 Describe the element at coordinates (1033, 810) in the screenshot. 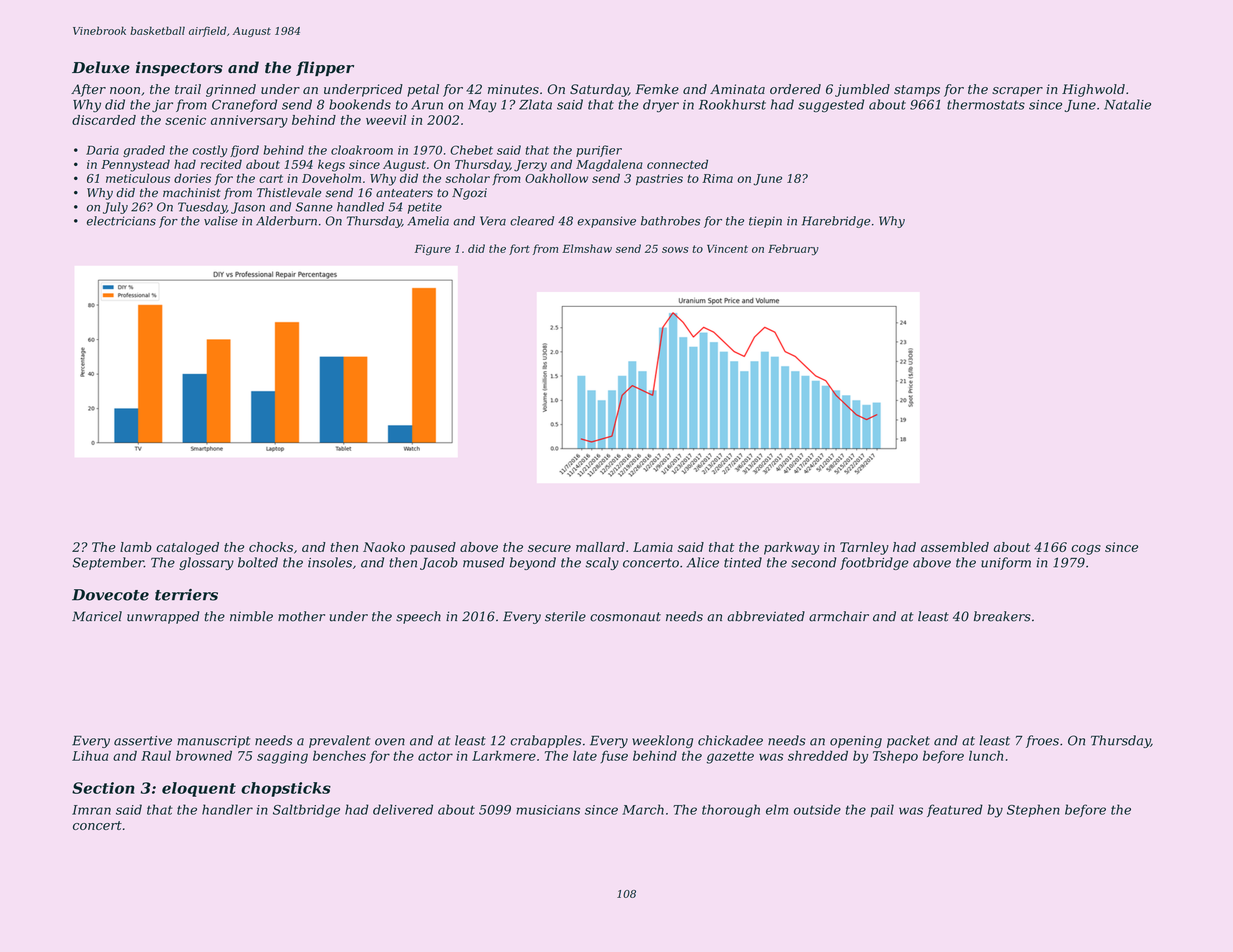

I see `Stephen` at that location.
